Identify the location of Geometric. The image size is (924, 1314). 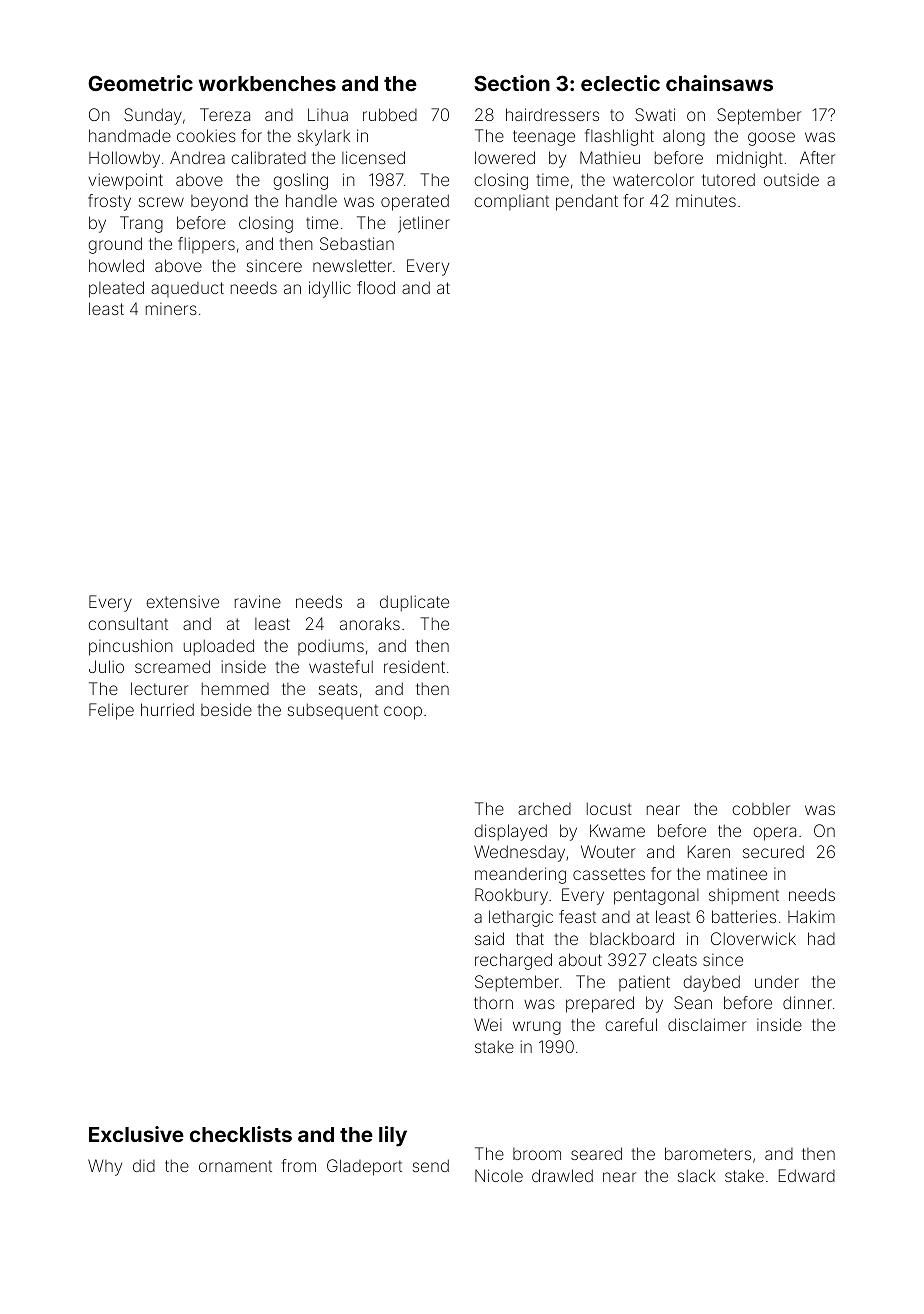
(140, 83).
